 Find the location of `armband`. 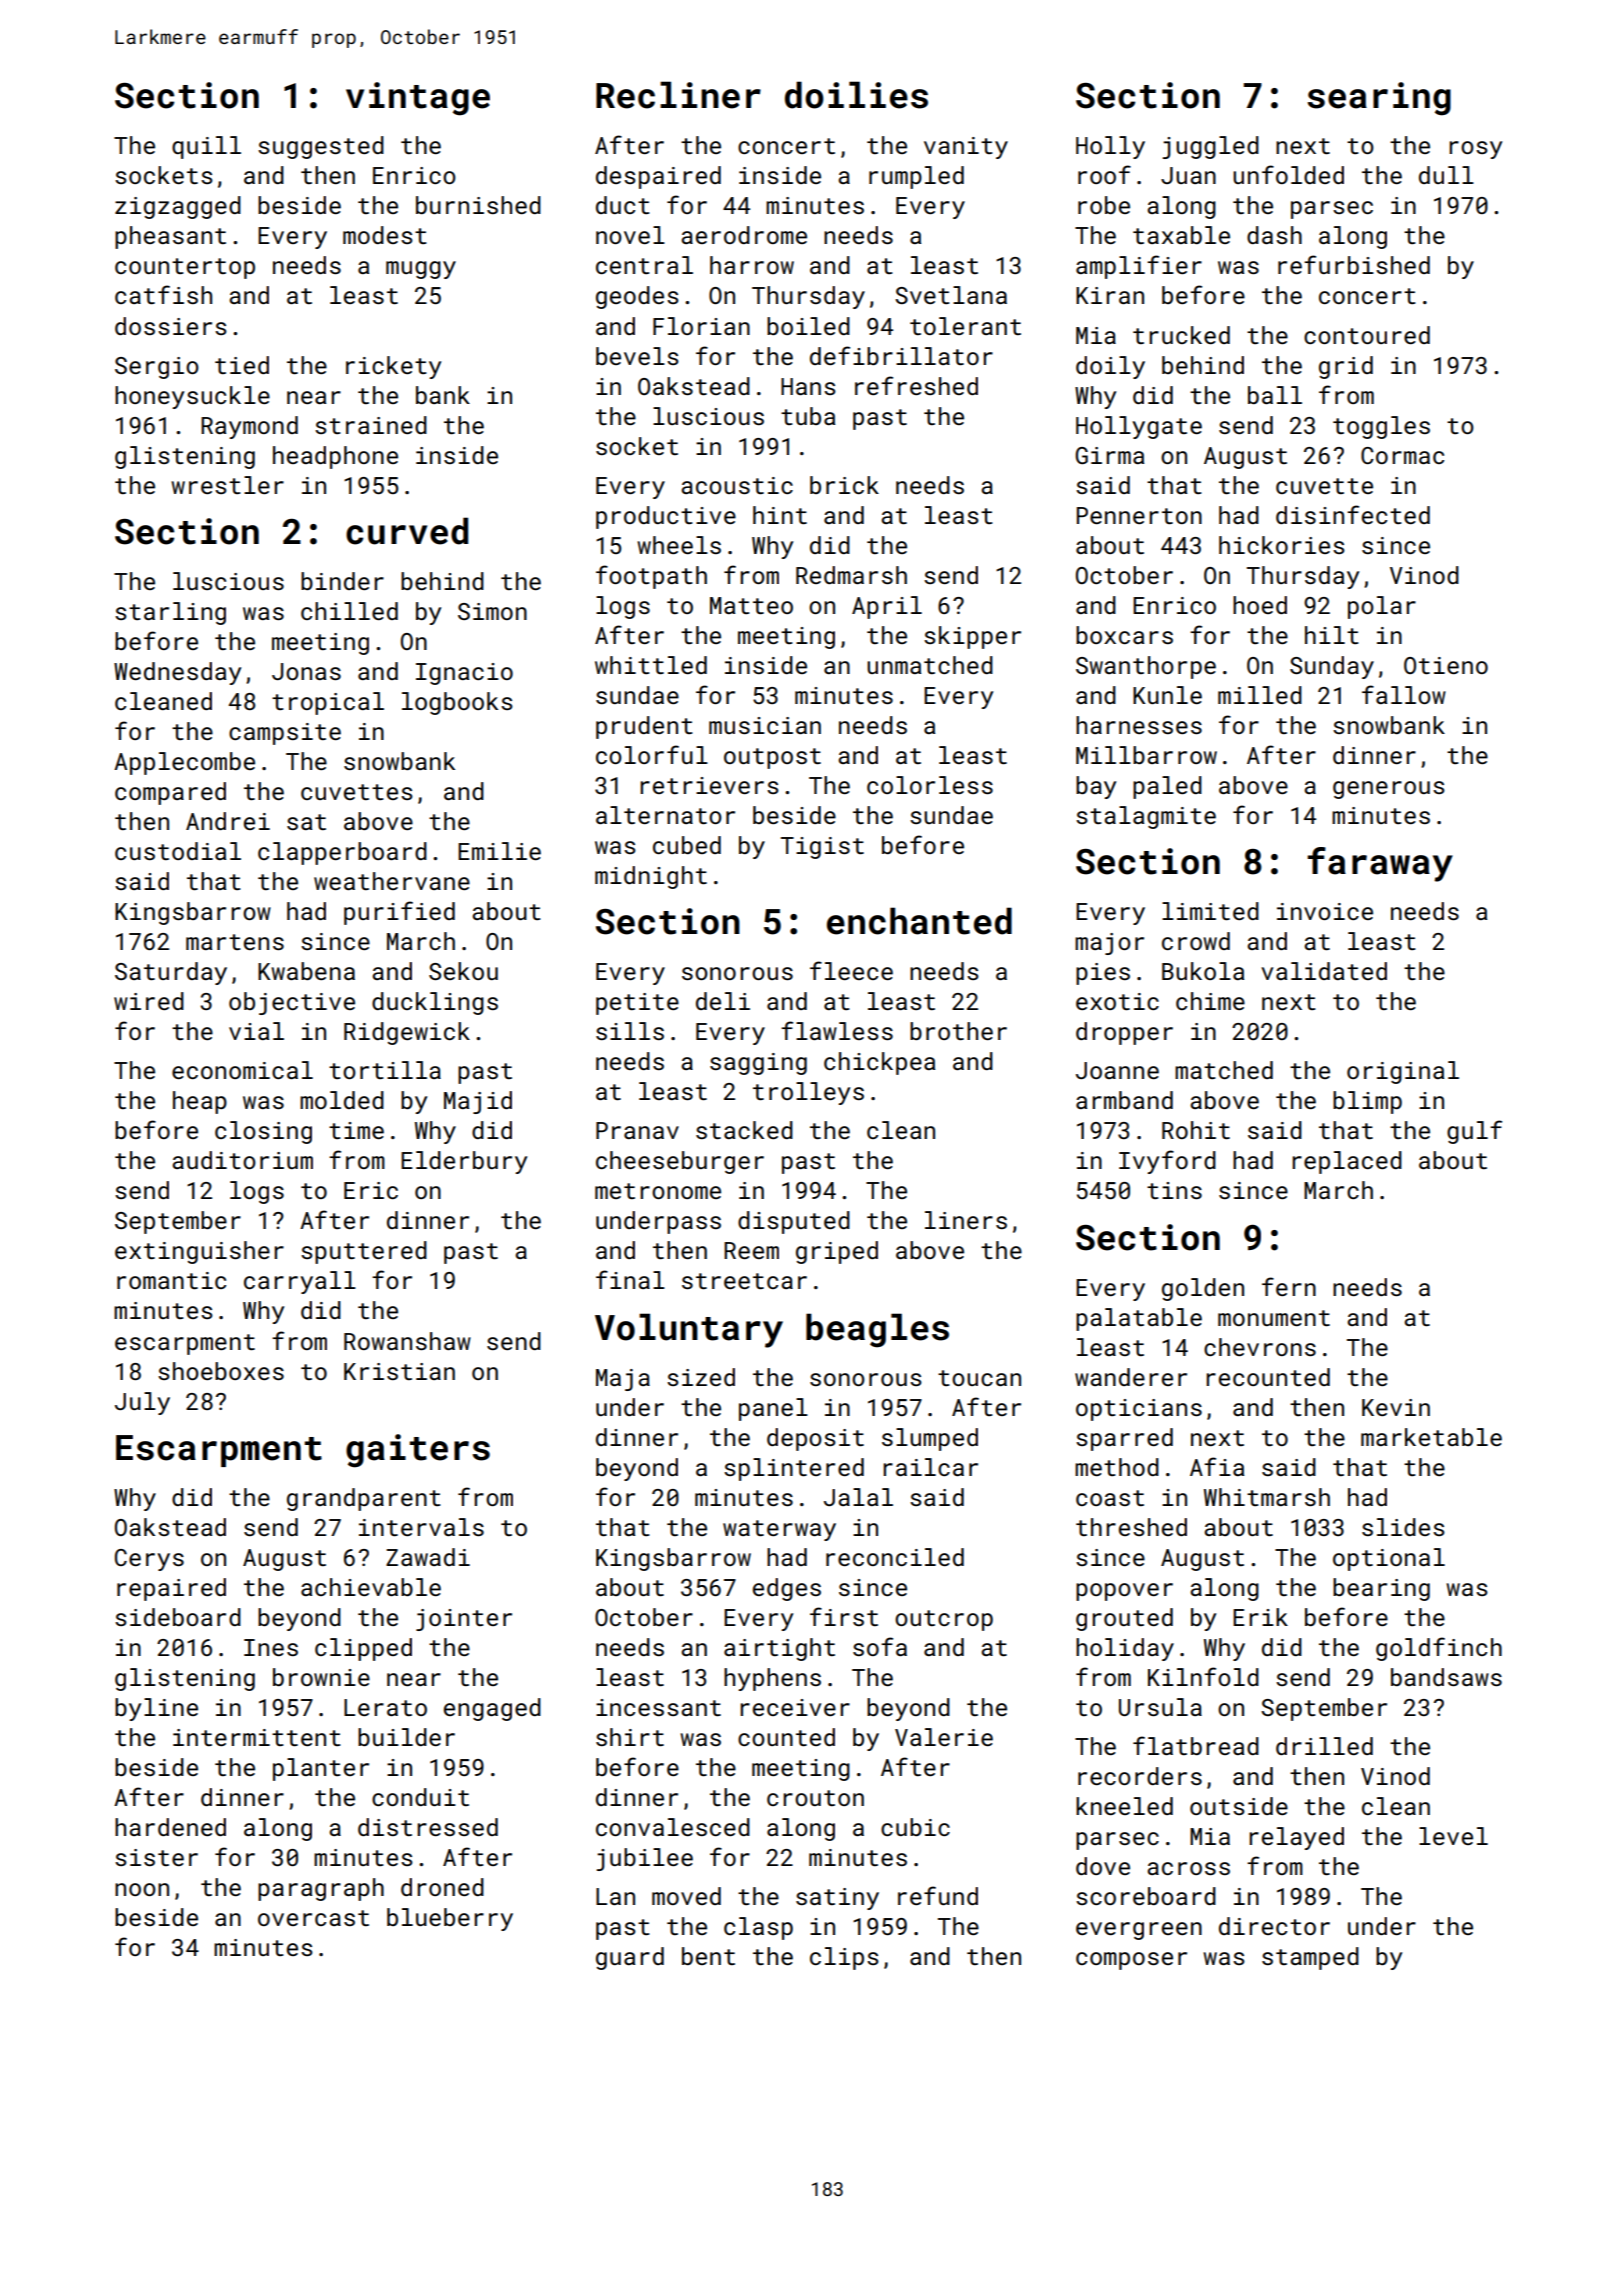

armband is located at coordinates (1124, 1100).
